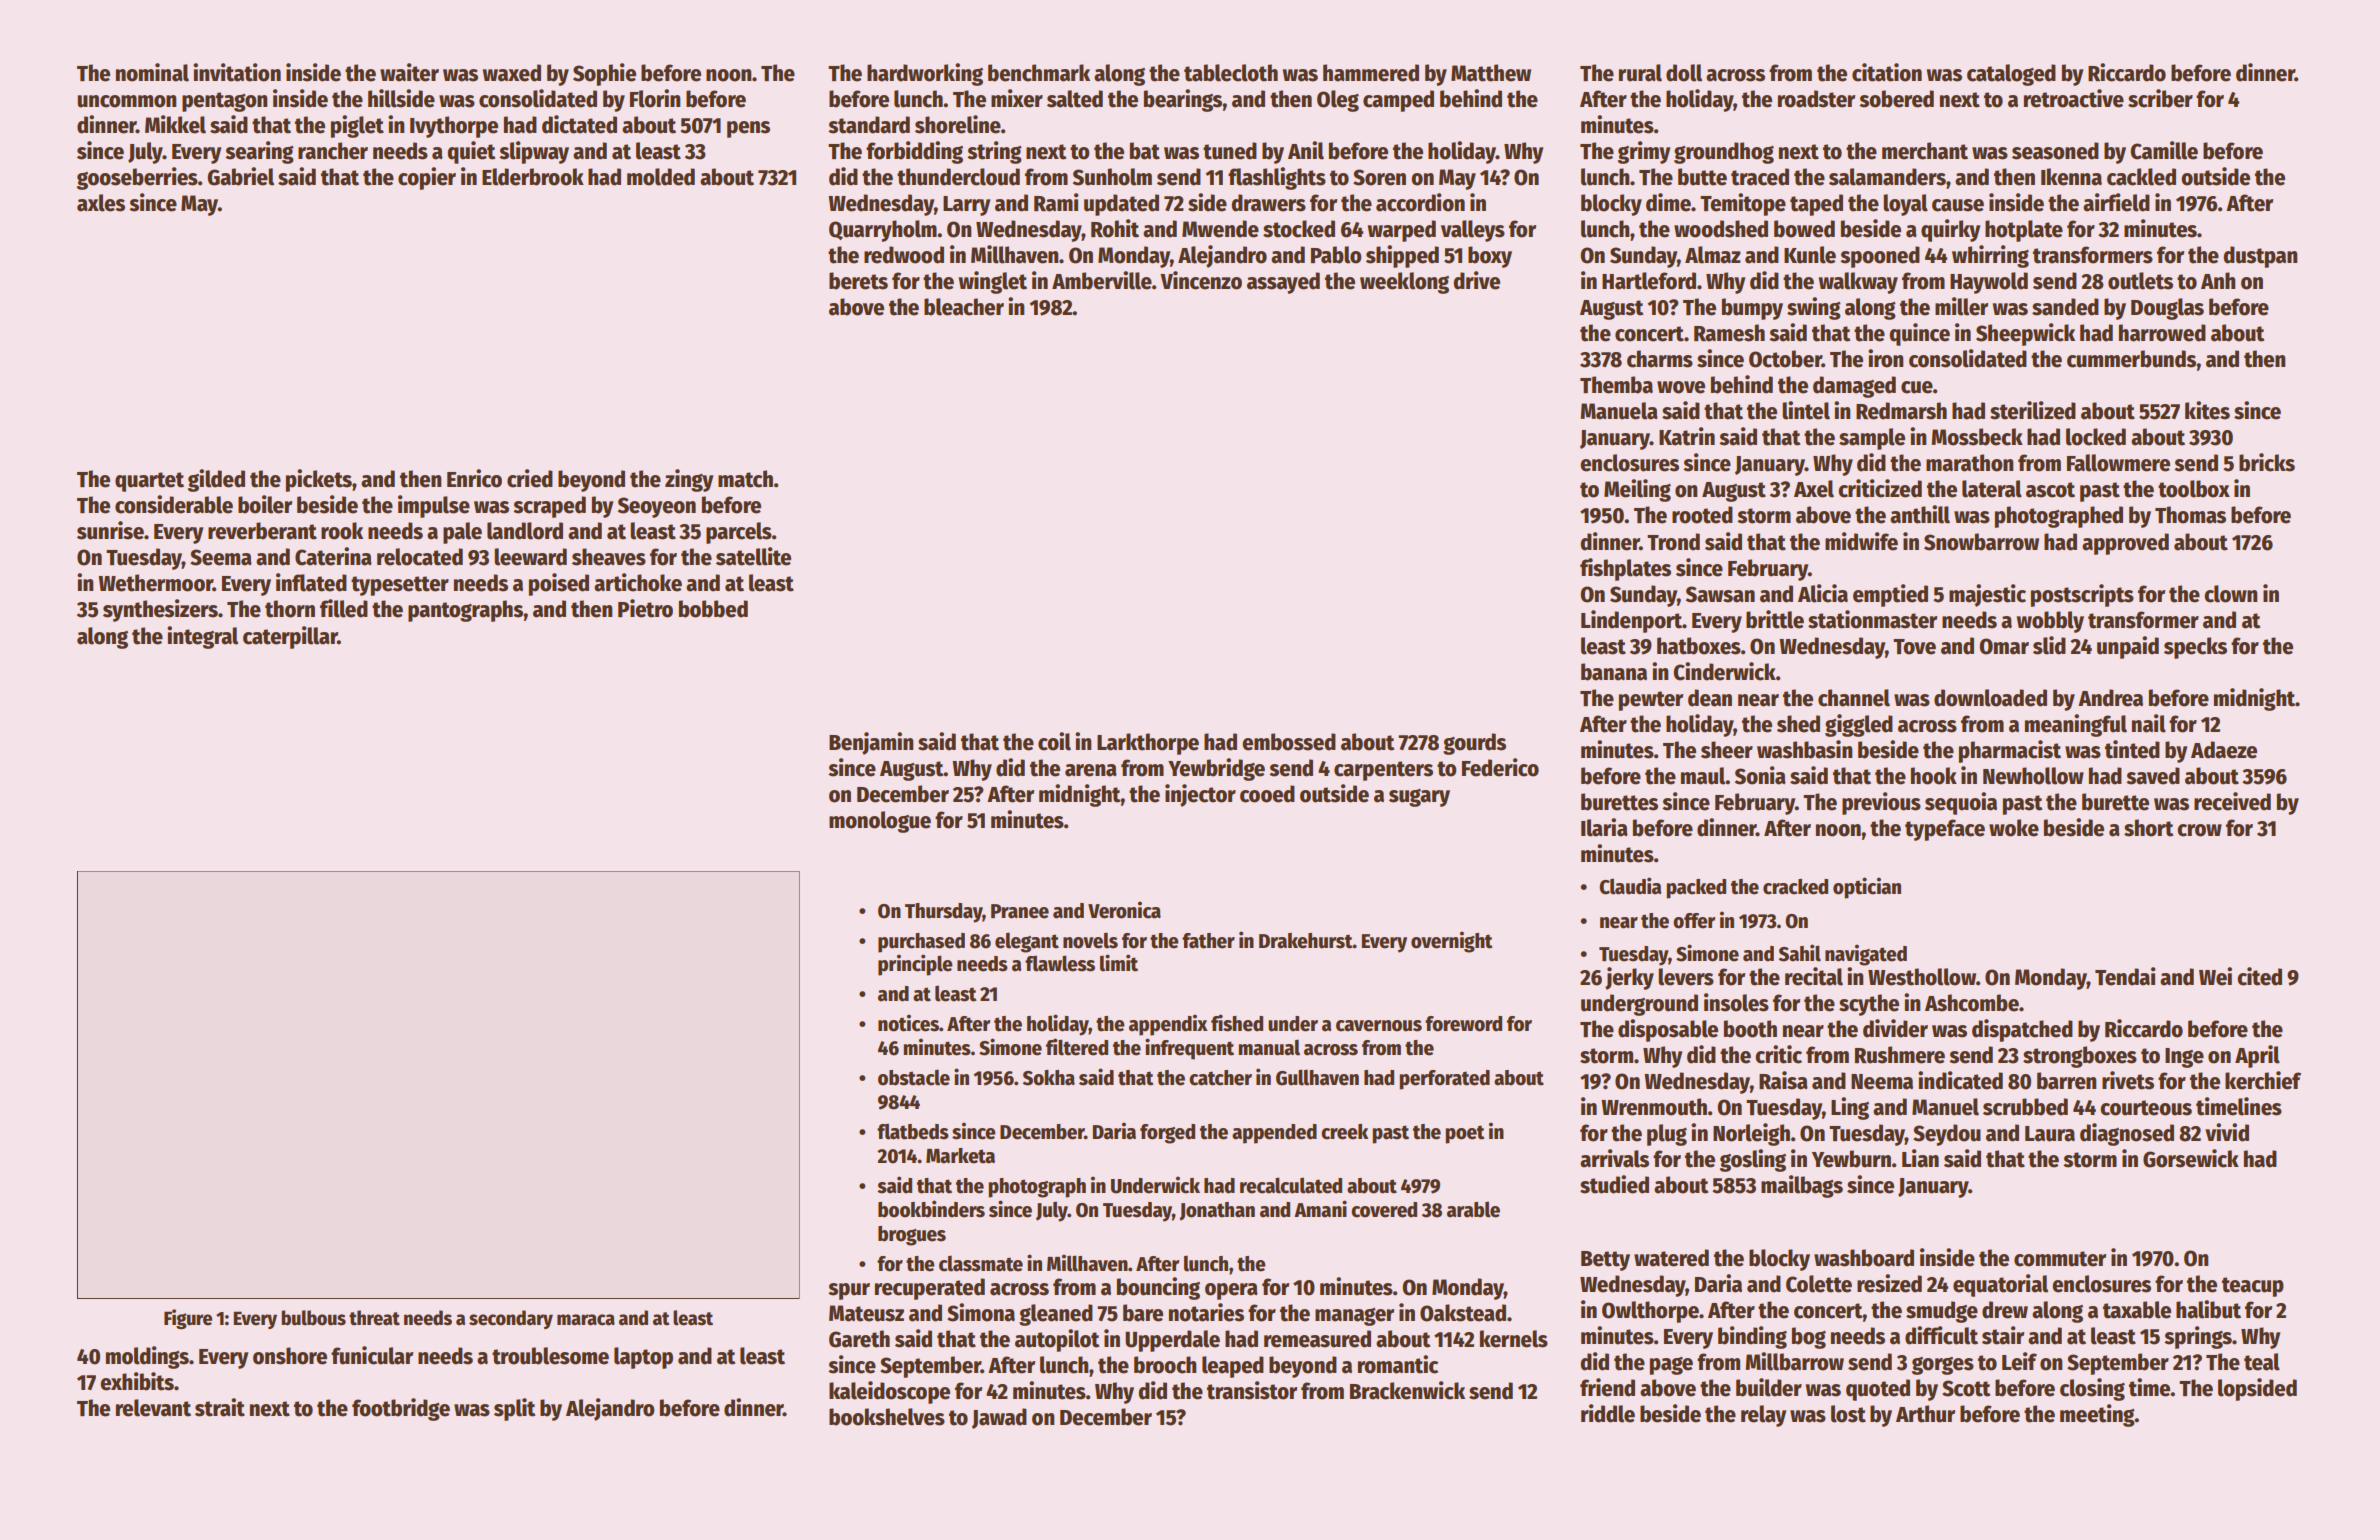 The width and height of the screenshot is (2380, 1540). What do you see at coordinates (1491, 73) in the screenshot?
I see `Matthew` at bounding box center [1491, 73].
